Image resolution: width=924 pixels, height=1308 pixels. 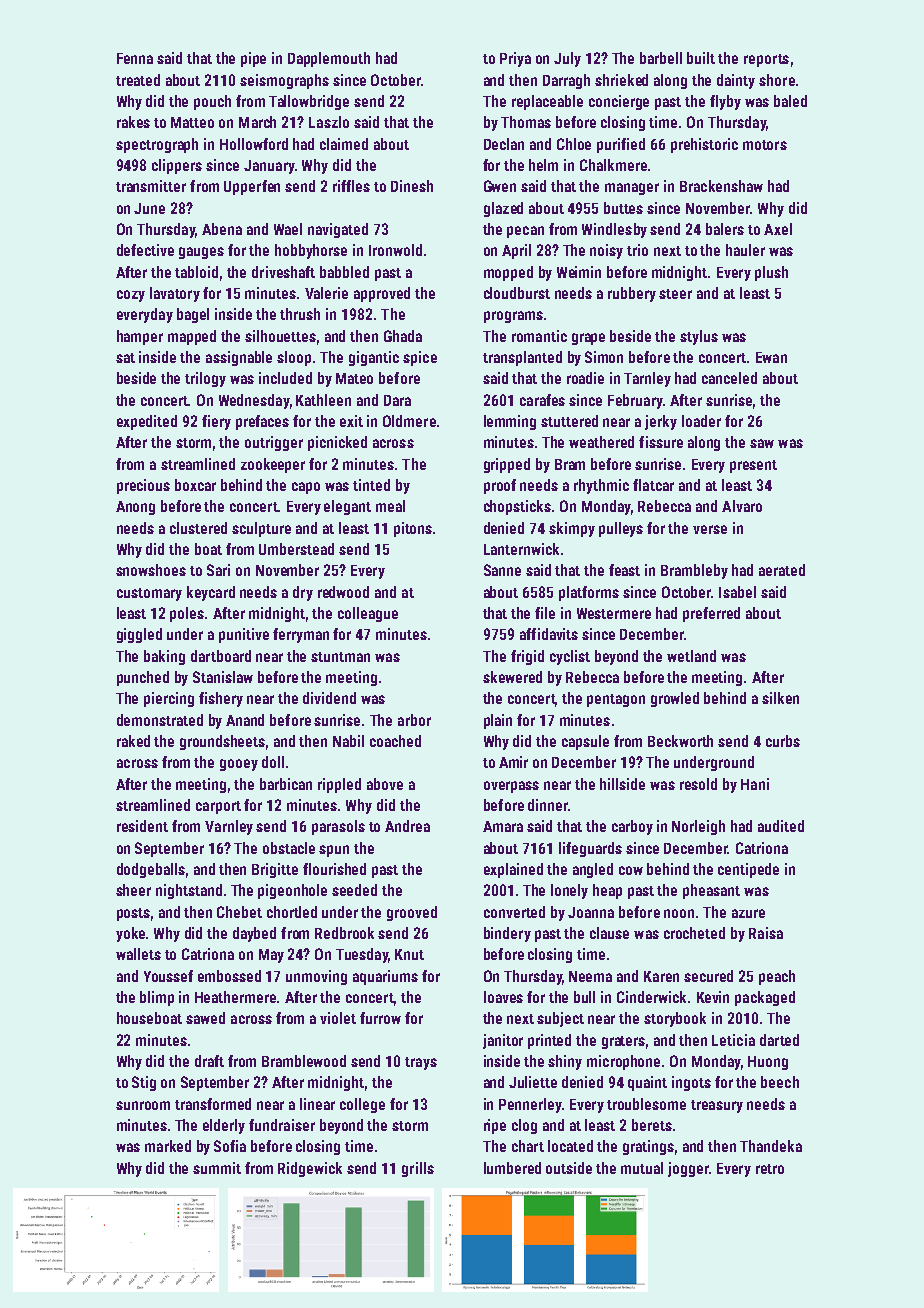 I want to click on arbor, so click(x=414, y=720).
